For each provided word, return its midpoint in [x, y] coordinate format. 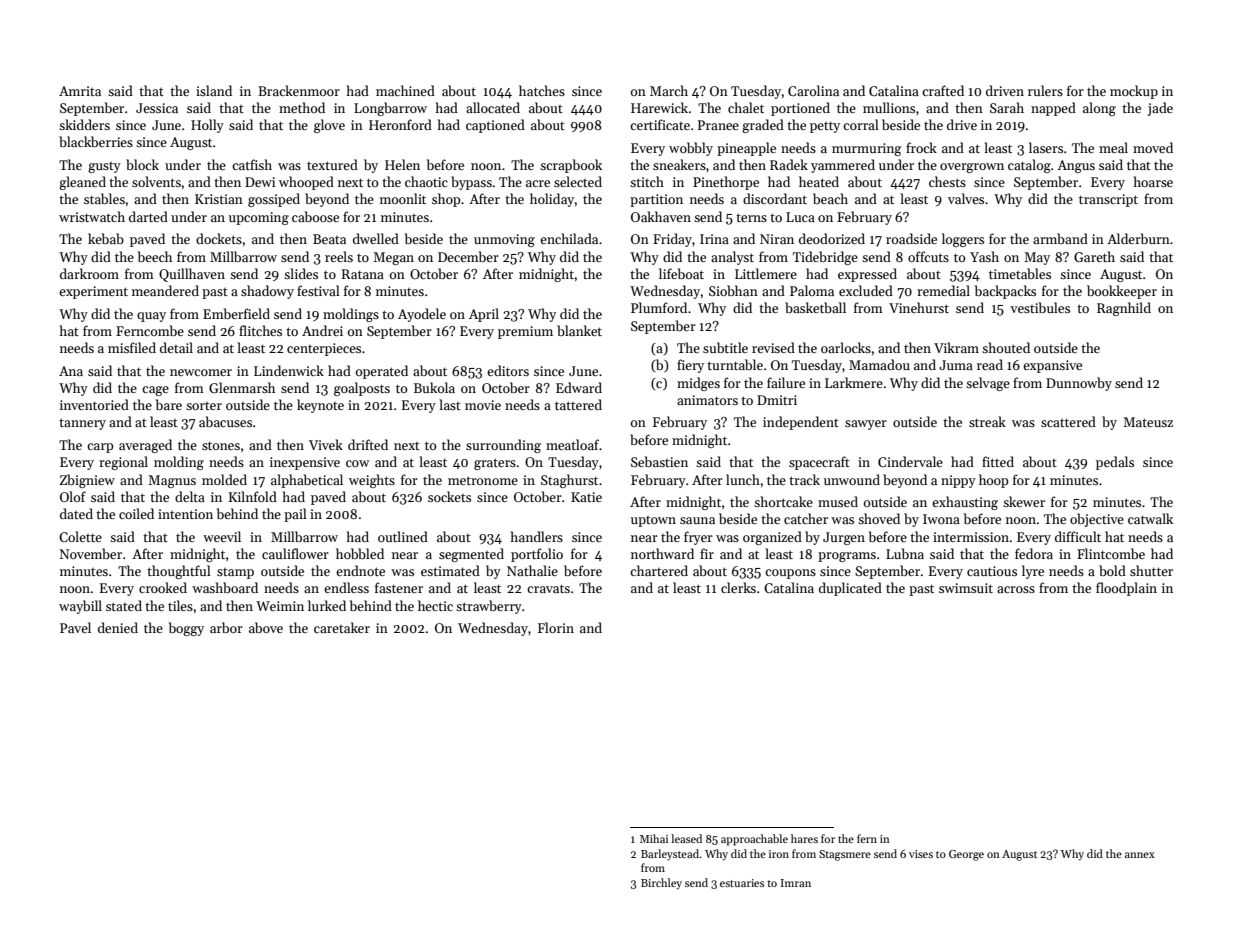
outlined [403, 536]
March [669, 90]
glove [329, 126]
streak [987, 421]
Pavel [75, 627]
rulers [1045, 90]
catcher [806, 518]
